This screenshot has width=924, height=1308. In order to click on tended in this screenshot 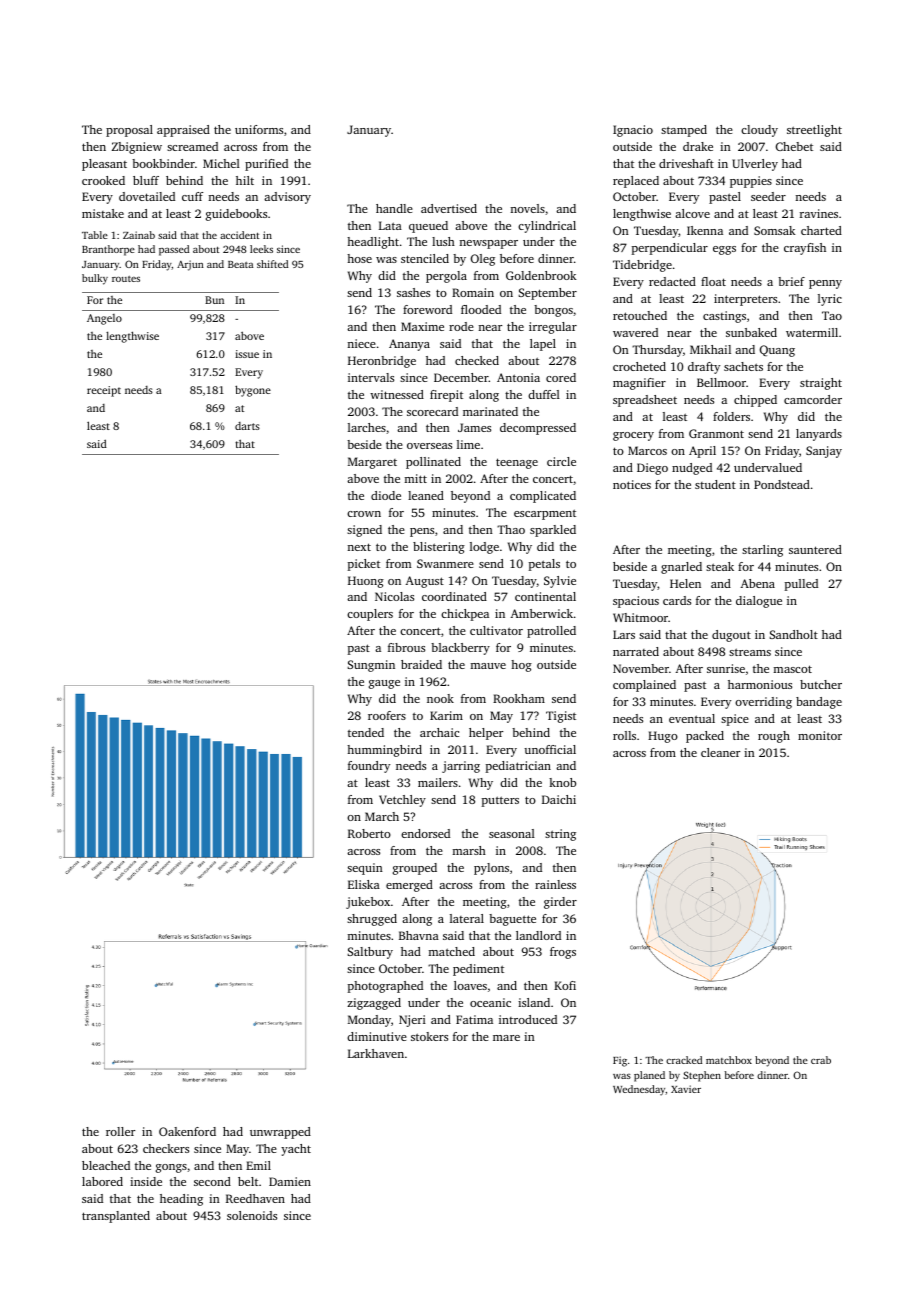, I will do `click(366, 732)`.
